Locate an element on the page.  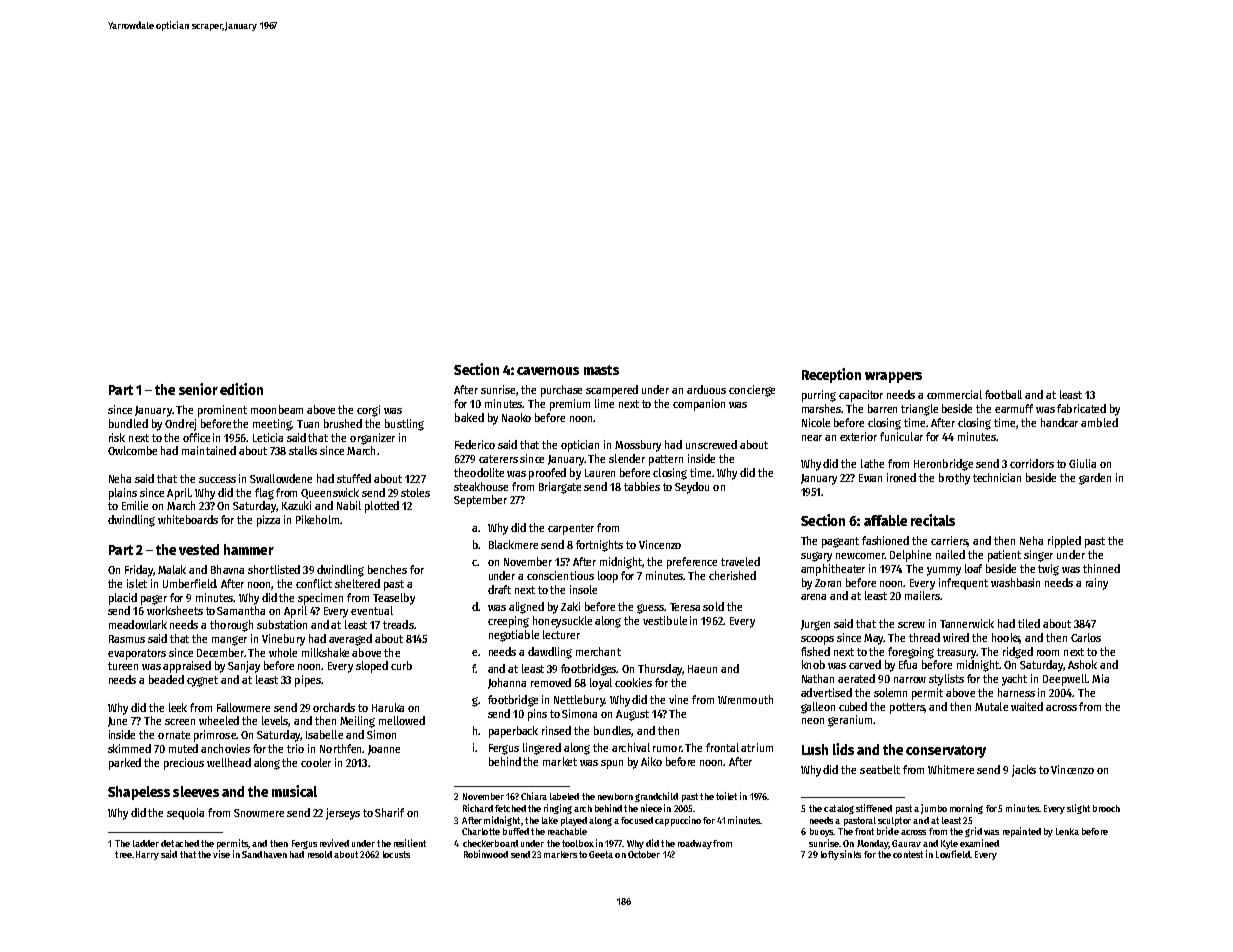
geranium is located at coordinates (850, 721).
